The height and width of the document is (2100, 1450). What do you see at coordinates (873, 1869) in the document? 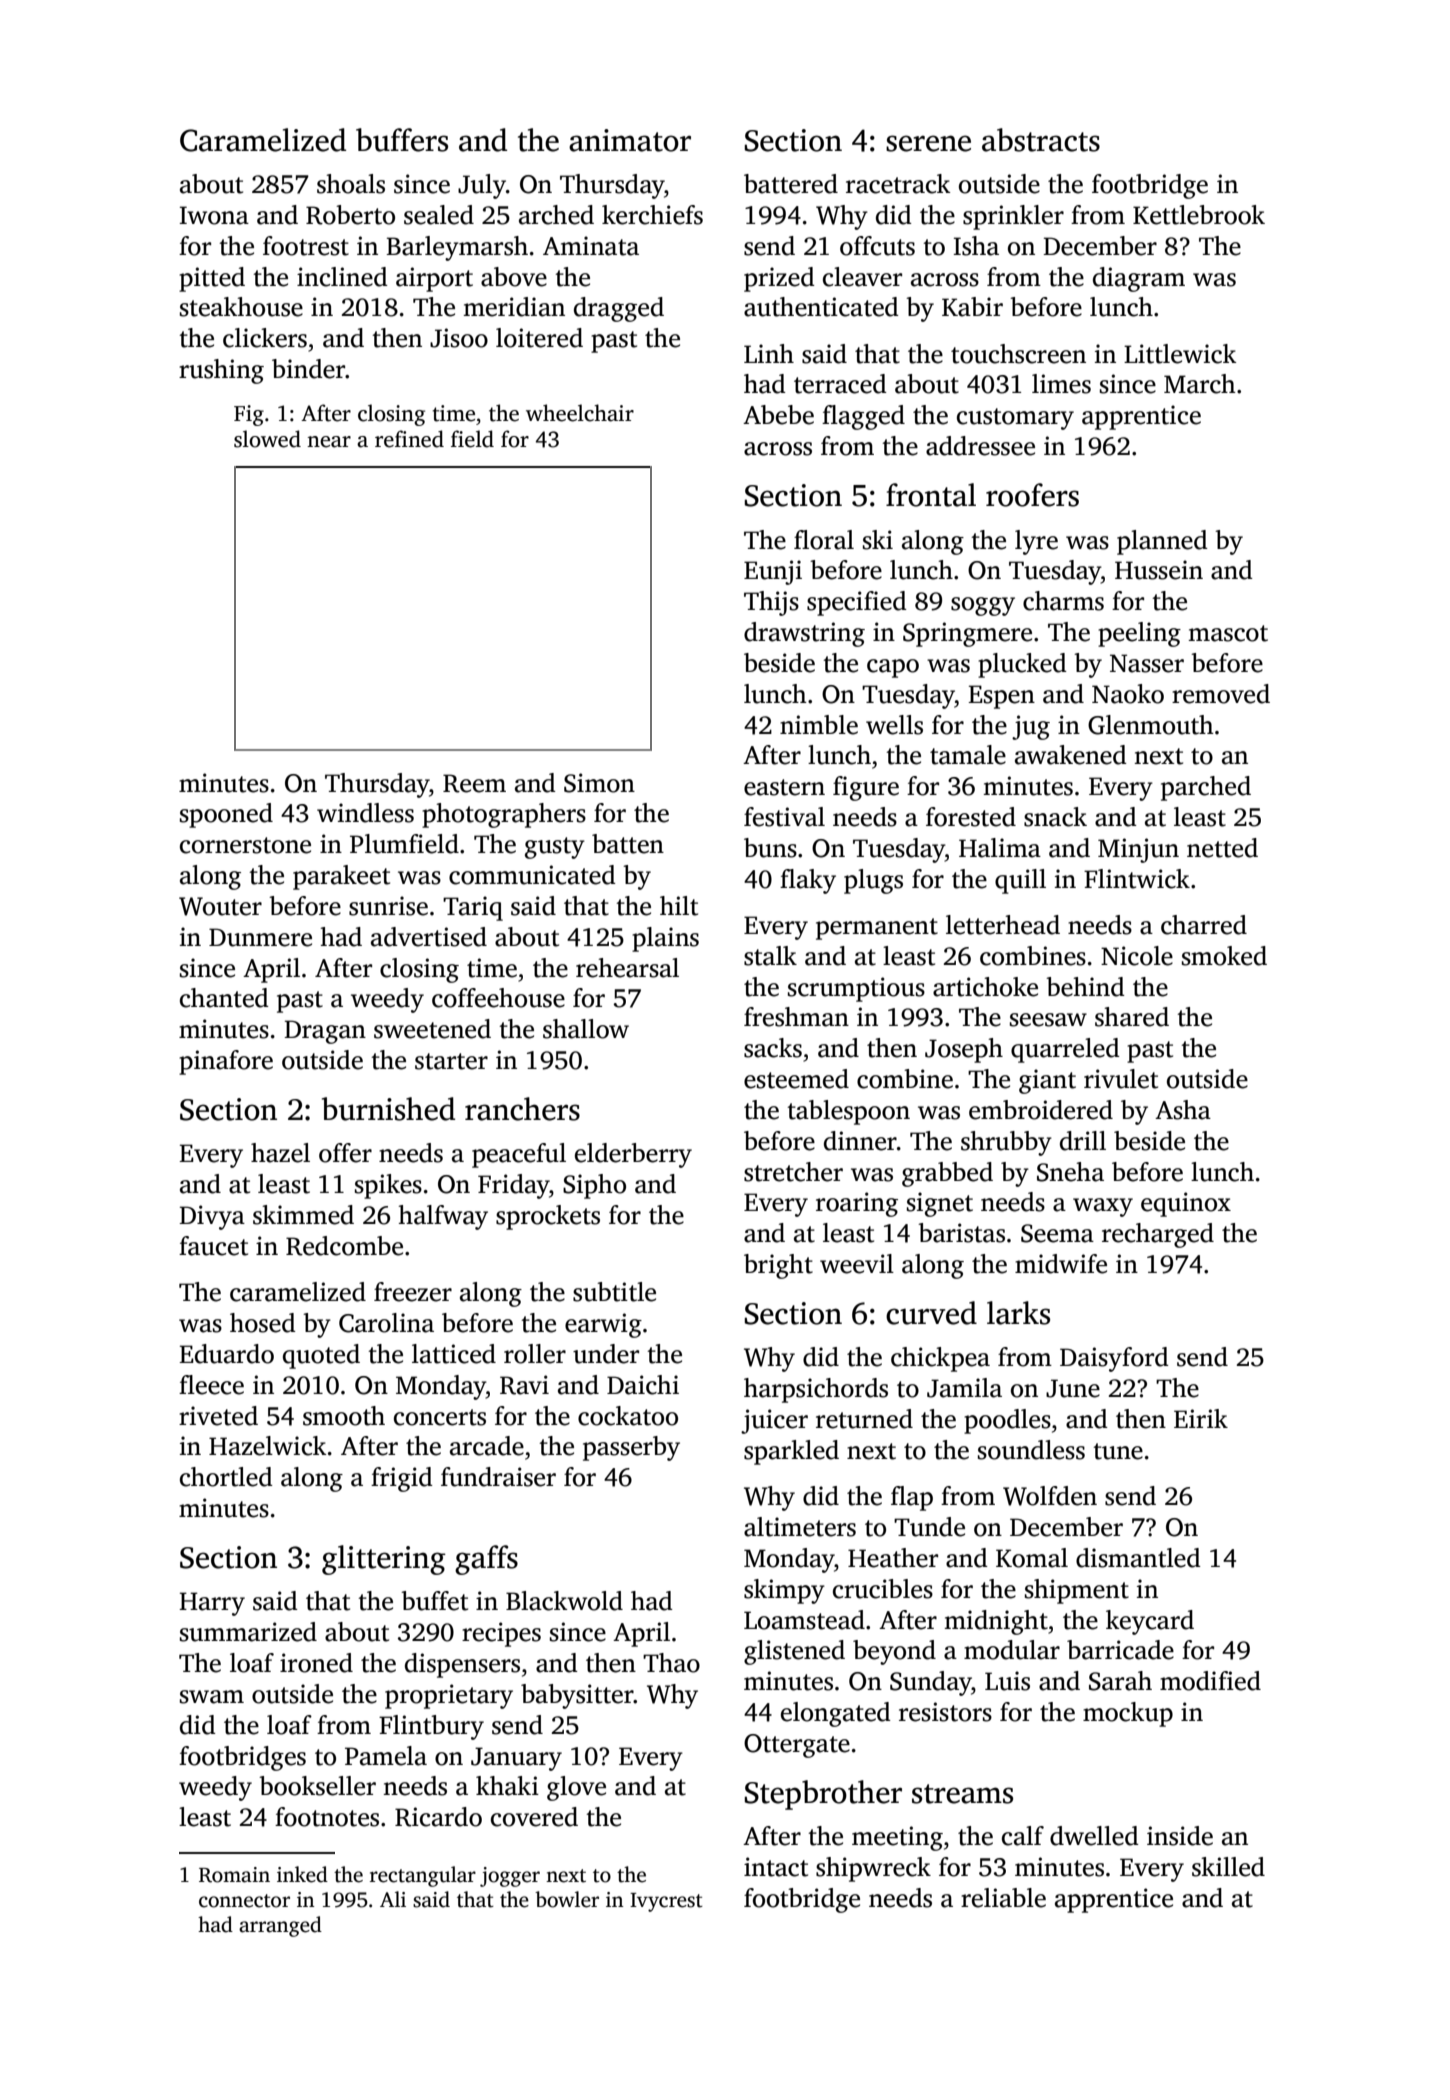
I see `shipwreck` at bounding box center [873, 1869].
